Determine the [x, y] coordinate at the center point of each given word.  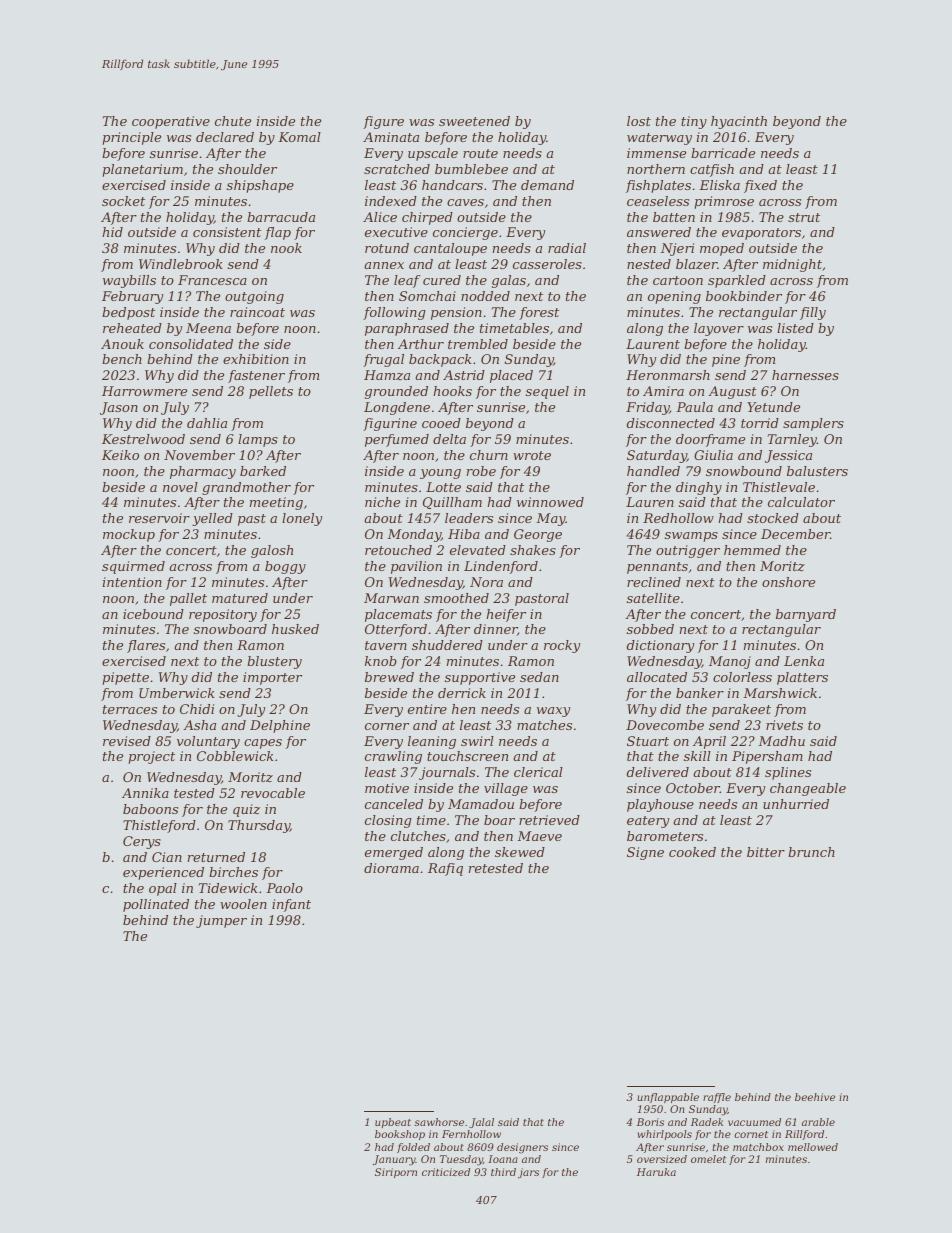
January [394, 1160]
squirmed [133, 567]
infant [291, 905]
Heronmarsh [668, 375]
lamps [258, 440]
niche [382, 502]
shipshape [260, 186]
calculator [801, 502]
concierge [465, 233]
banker [700, 693]
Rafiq [445, 869]
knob [381, 661]
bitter [766, 852]
